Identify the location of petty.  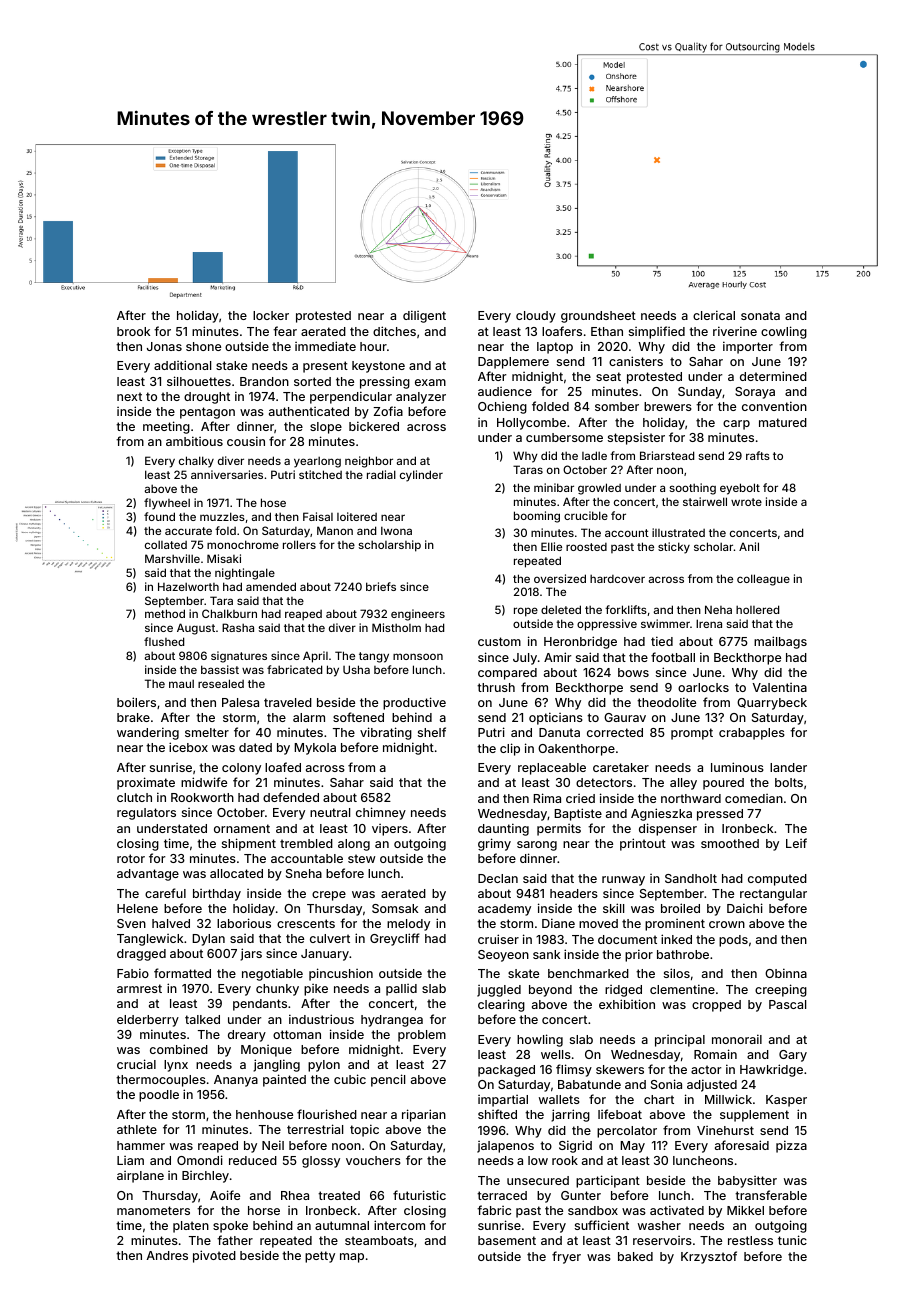
(320, 1257).
